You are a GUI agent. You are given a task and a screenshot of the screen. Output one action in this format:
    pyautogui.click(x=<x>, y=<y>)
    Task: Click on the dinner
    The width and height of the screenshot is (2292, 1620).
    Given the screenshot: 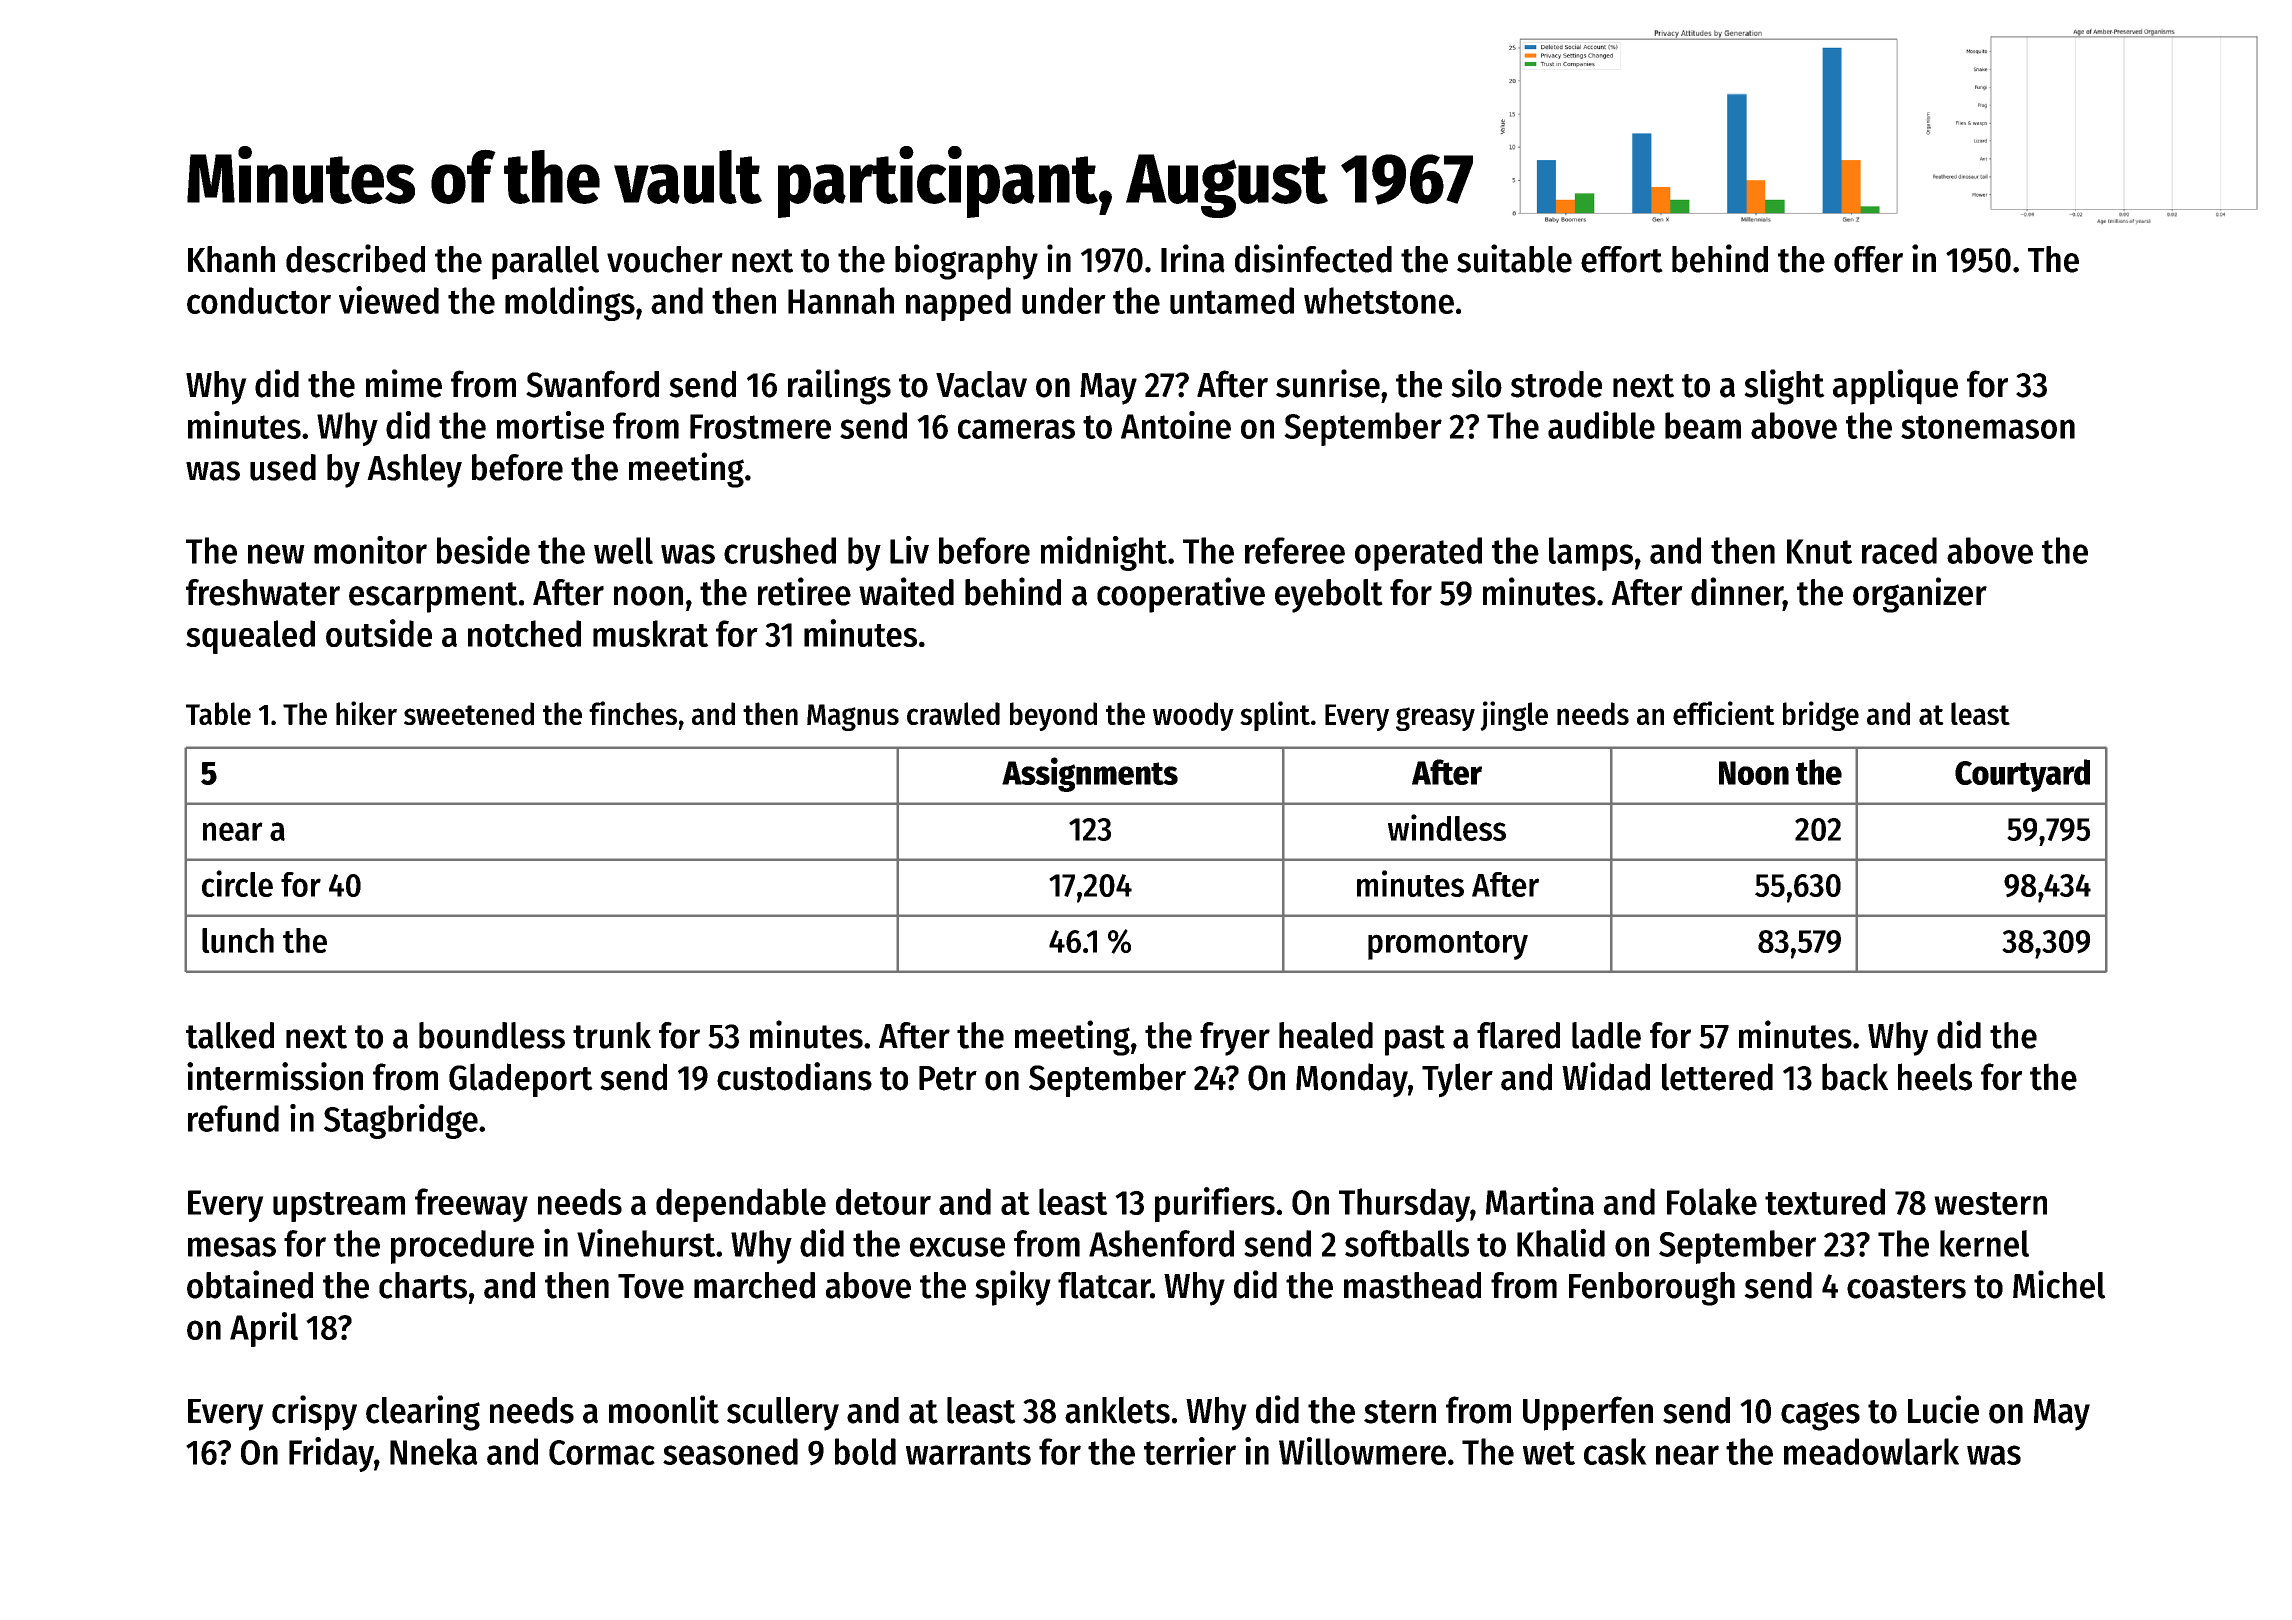 What is the action you would take?
    pyautogui.click(x=1737, y=591)
